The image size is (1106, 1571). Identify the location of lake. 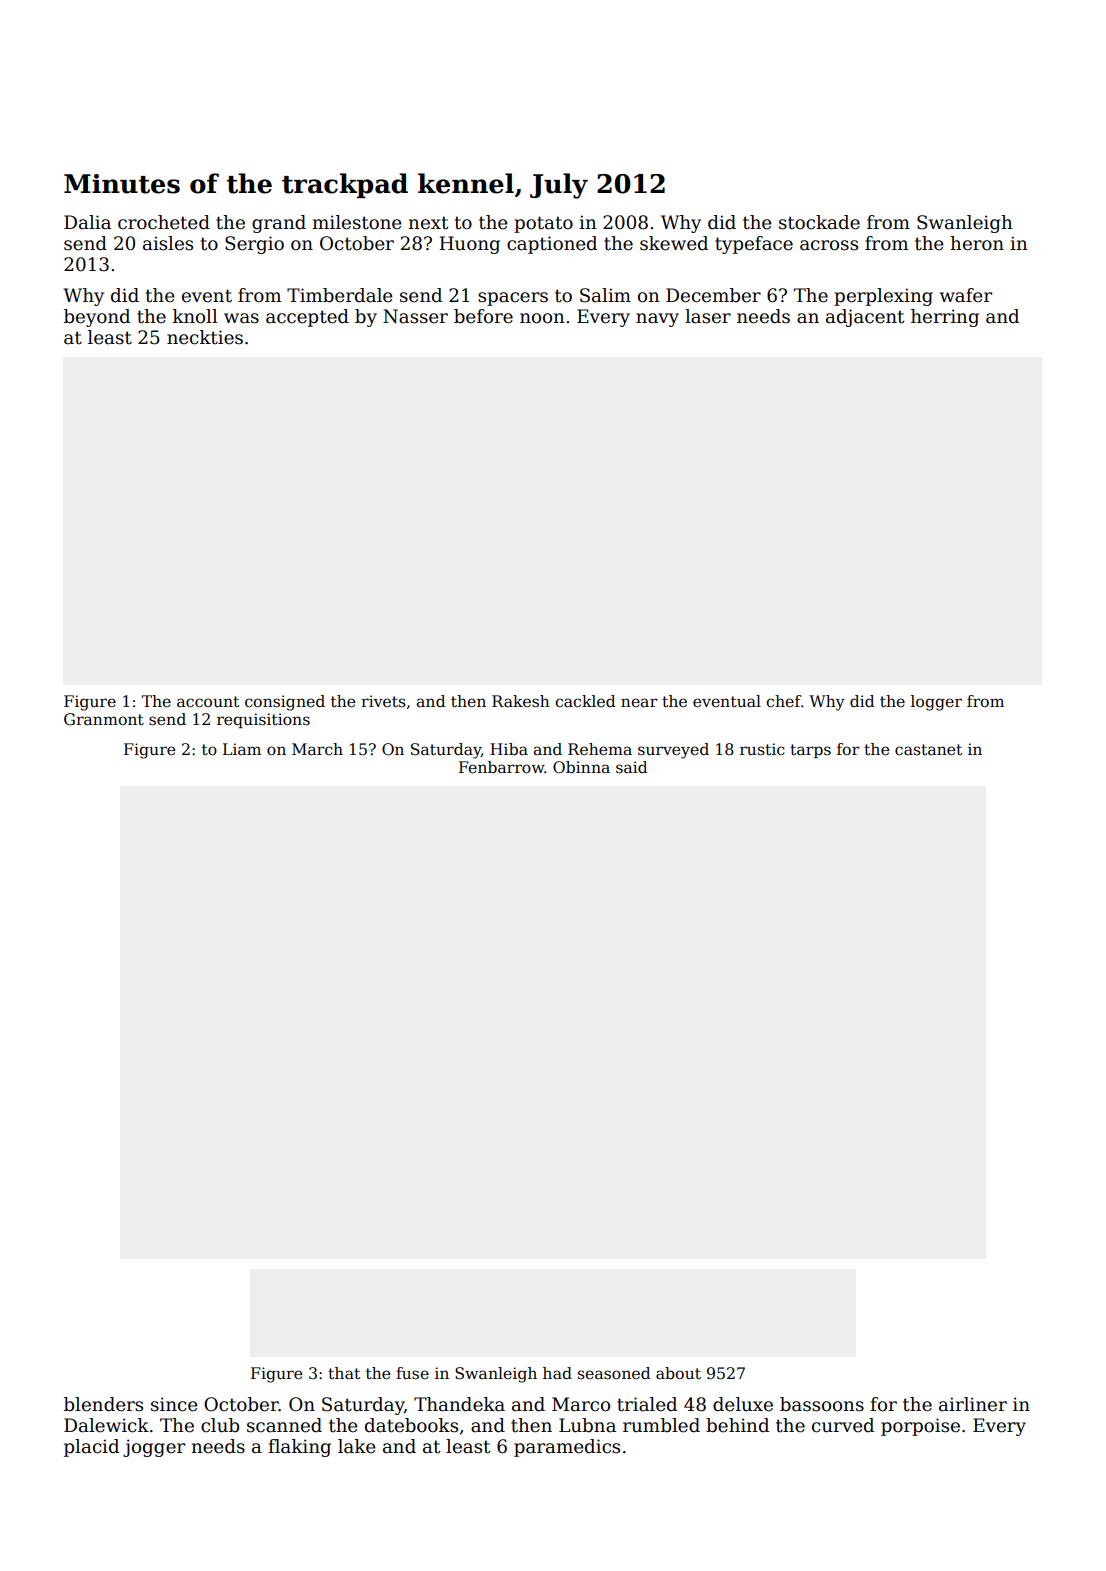
(357, 1446).
